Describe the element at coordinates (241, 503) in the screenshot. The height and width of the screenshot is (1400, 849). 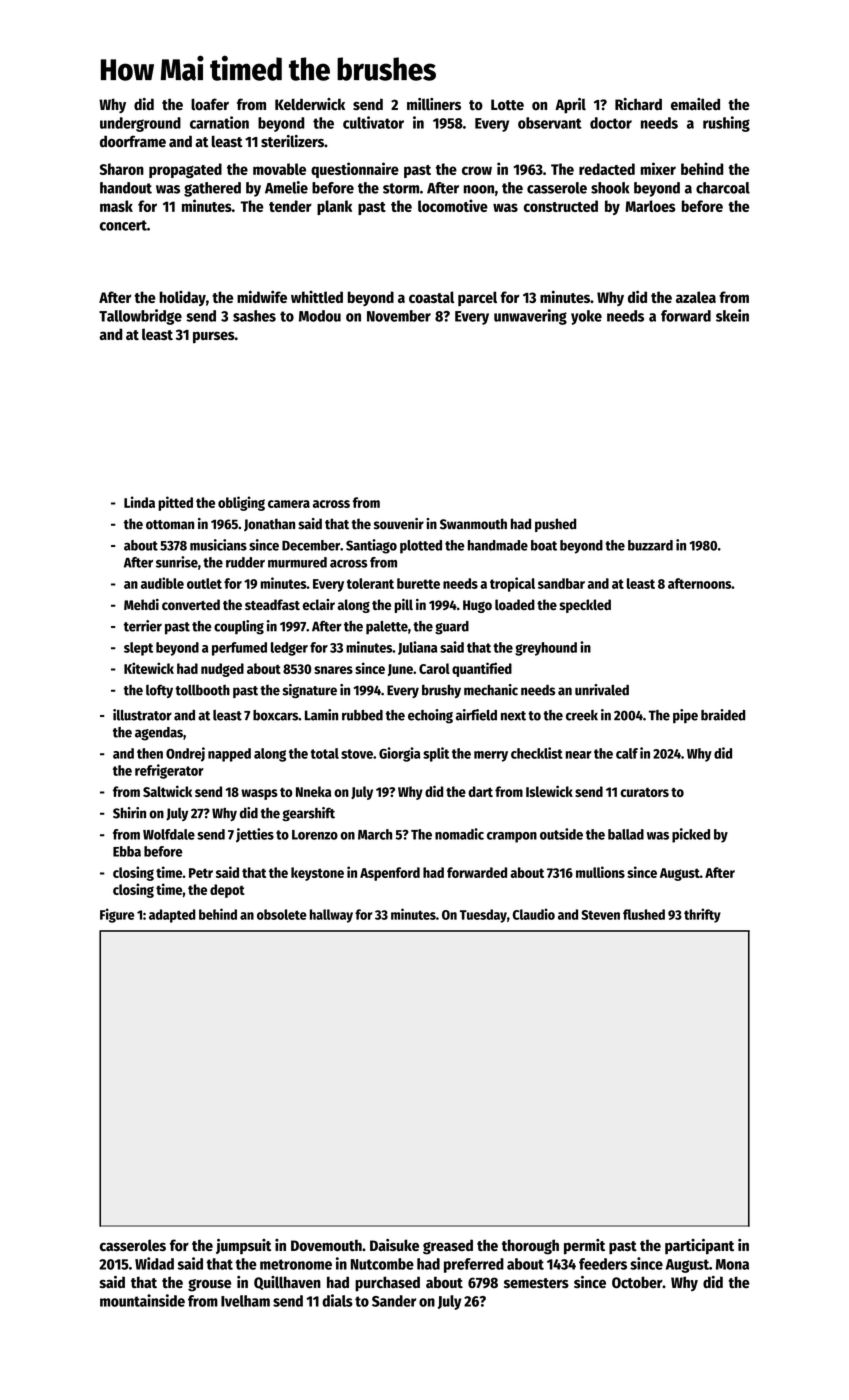
I see `obliging` at that location.
